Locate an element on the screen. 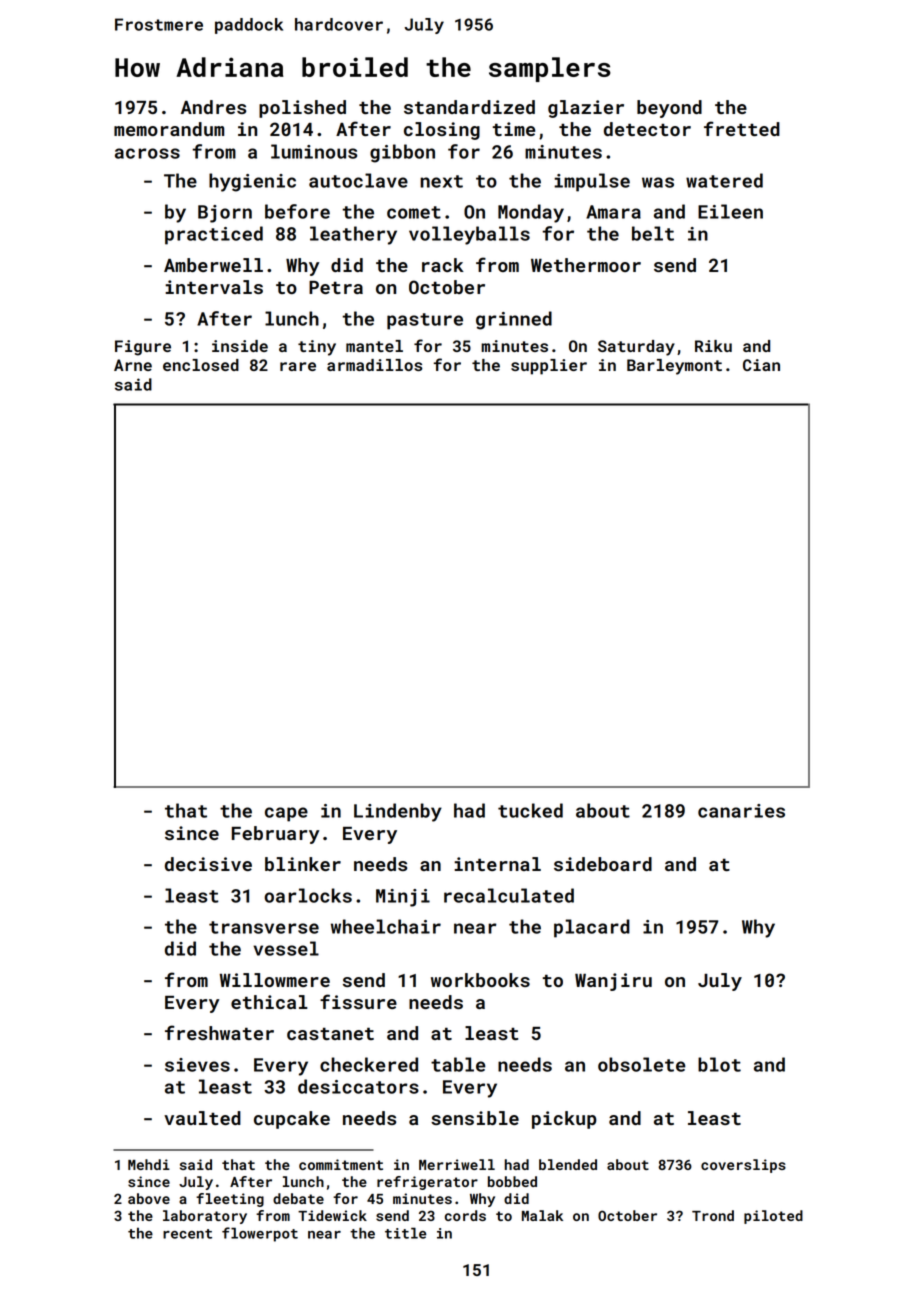 This screenshot has width=924, height=1314. canaries is located at coordinates (741, 811).
